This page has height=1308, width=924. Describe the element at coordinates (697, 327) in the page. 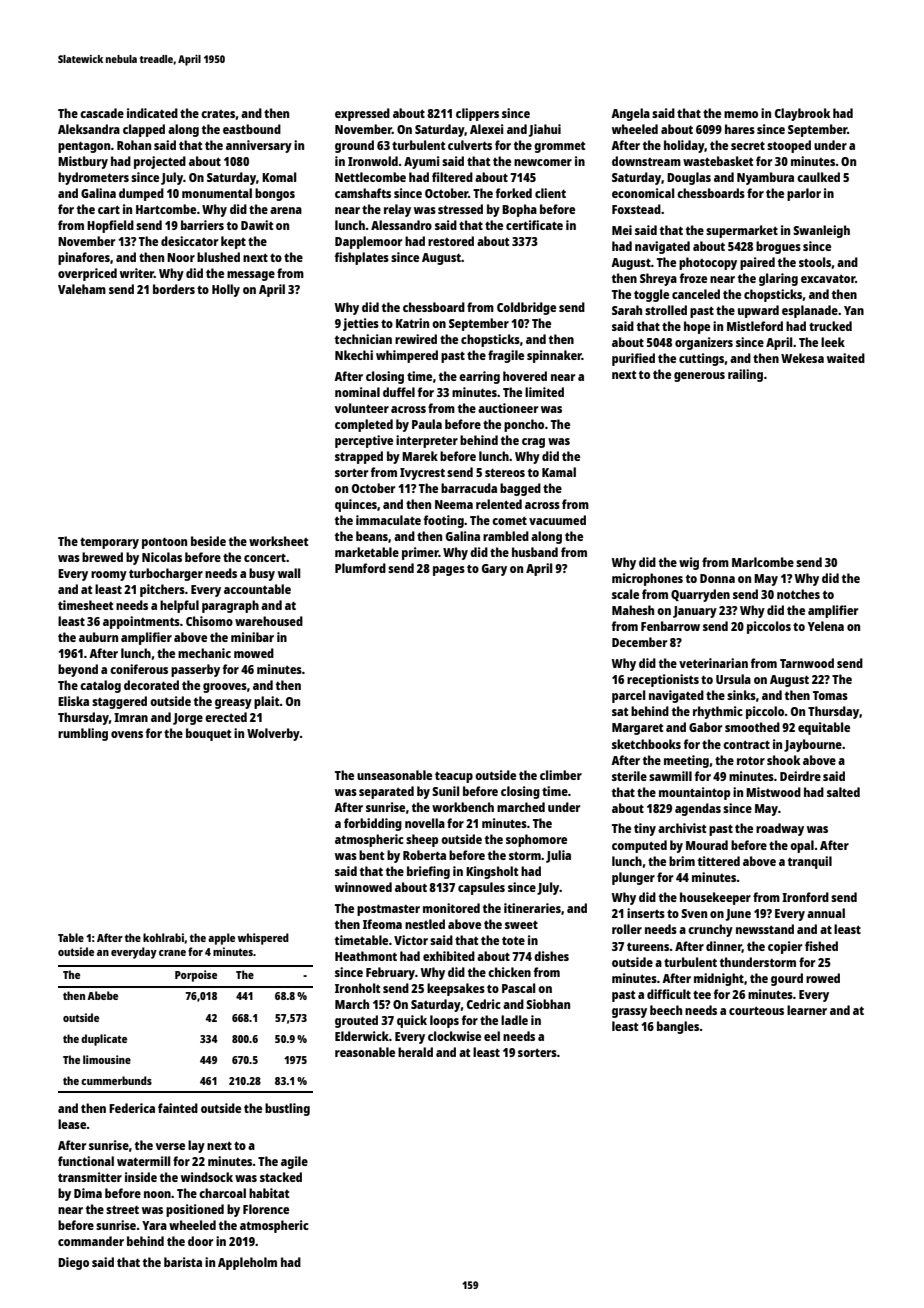

I see `hope` at that location.
